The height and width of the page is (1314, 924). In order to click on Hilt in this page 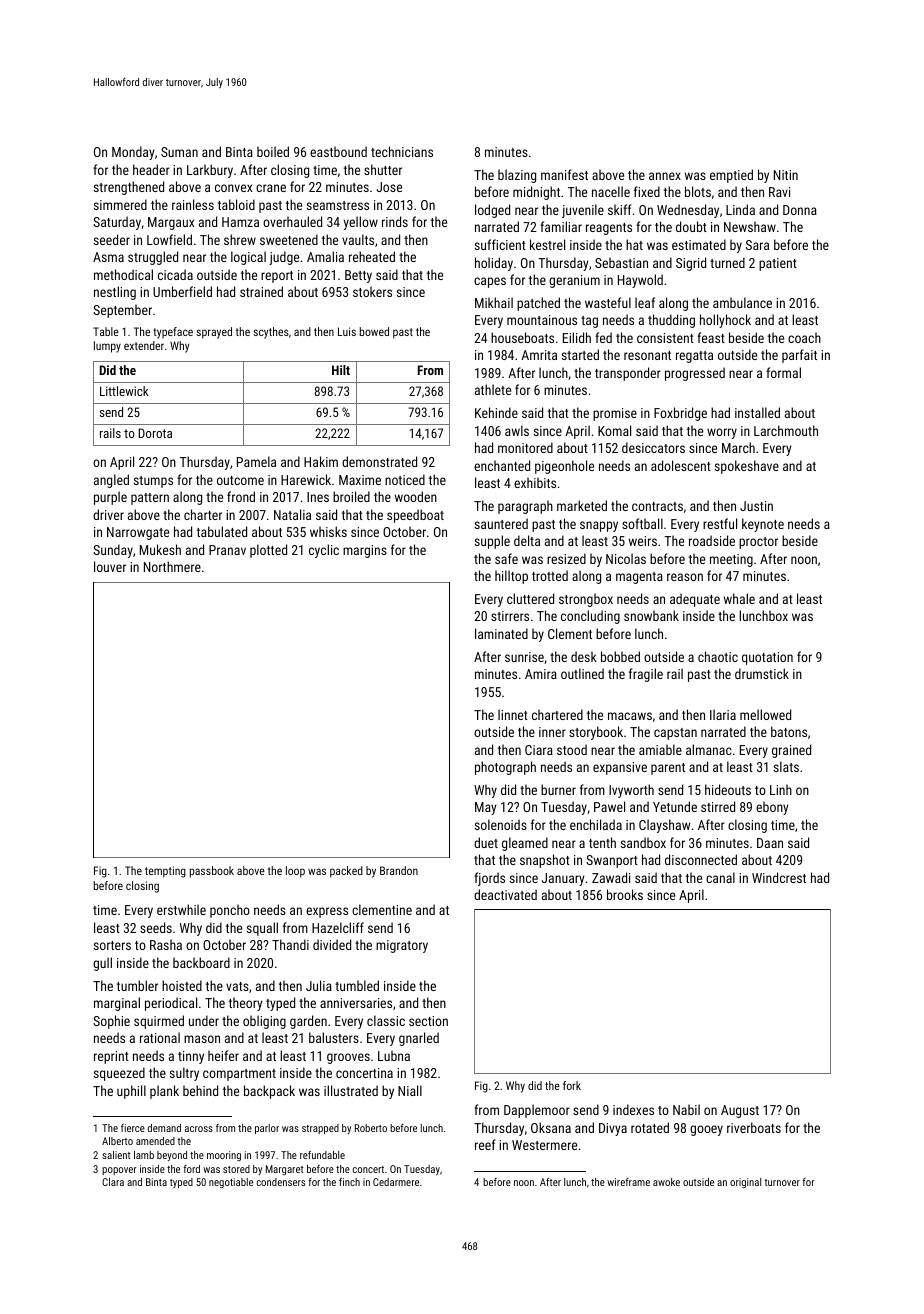, I will do `click(341, 370)`.
